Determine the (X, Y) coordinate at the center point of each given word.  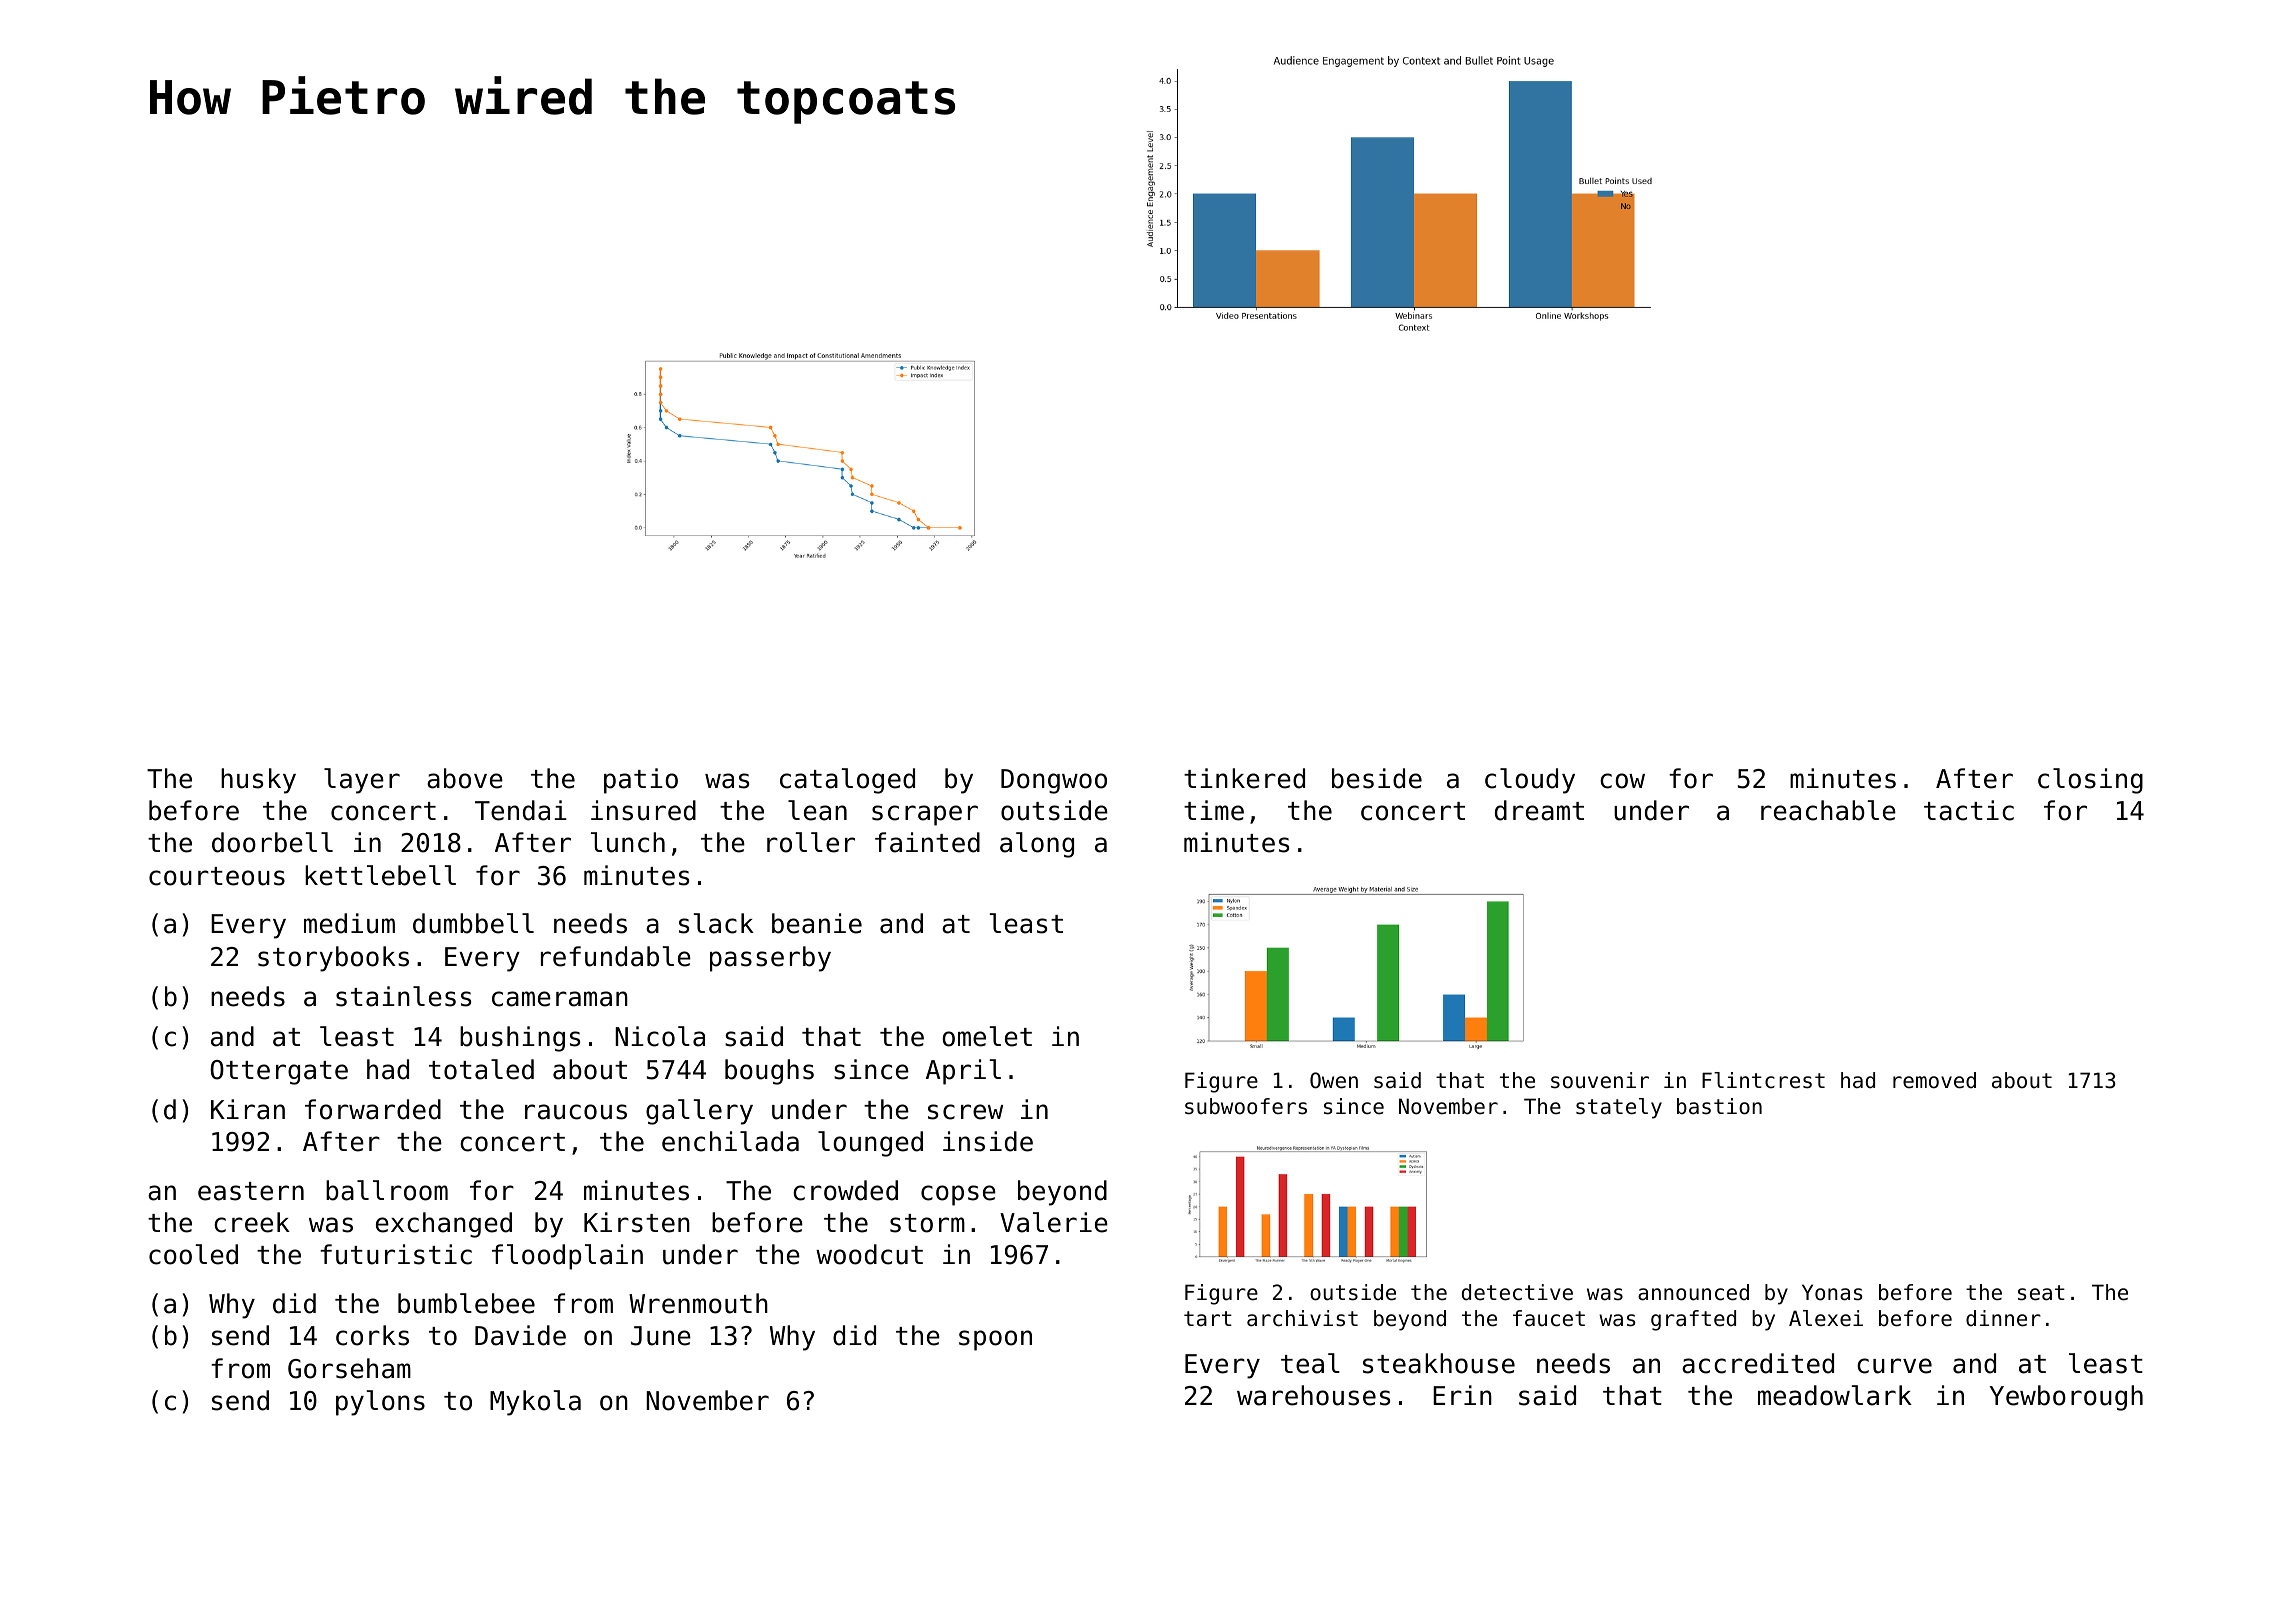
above (465, 778)
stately (1619, 1108)
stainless (403, 996)
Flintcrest (1763, 1080)
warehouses (1313, 1395)
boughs (769, 1072)
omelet (987, 1036)
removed (1934, 1080)
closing (2090, 781)
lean (817, 810)
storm (927, 1223)
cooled (193, 1254)
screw (965, 1112)
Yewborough (2066, 1398)
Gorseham (349, 1368)
